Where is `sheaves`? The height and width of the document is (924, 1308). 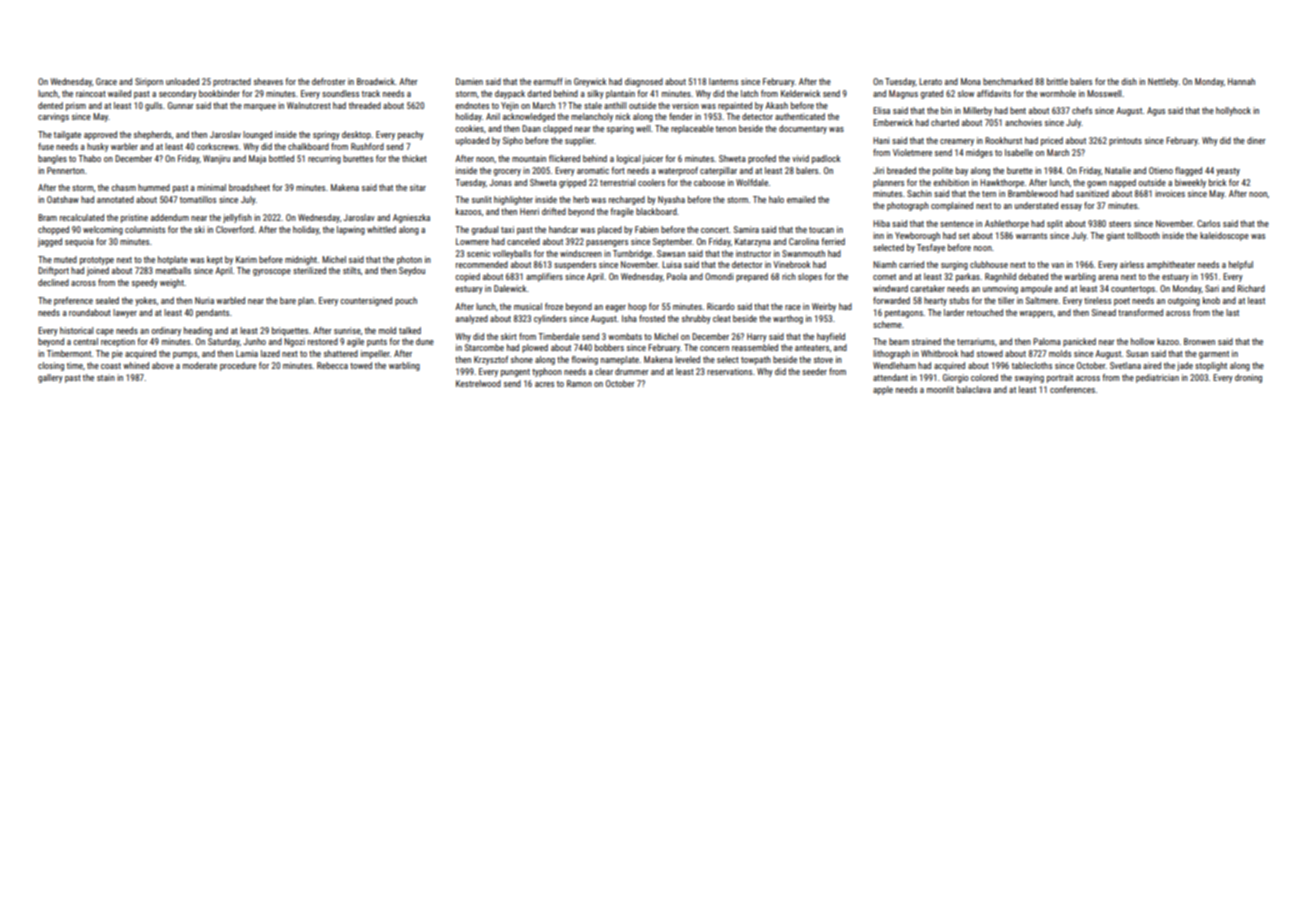 sheaves is located at coordinates (268, 81).
